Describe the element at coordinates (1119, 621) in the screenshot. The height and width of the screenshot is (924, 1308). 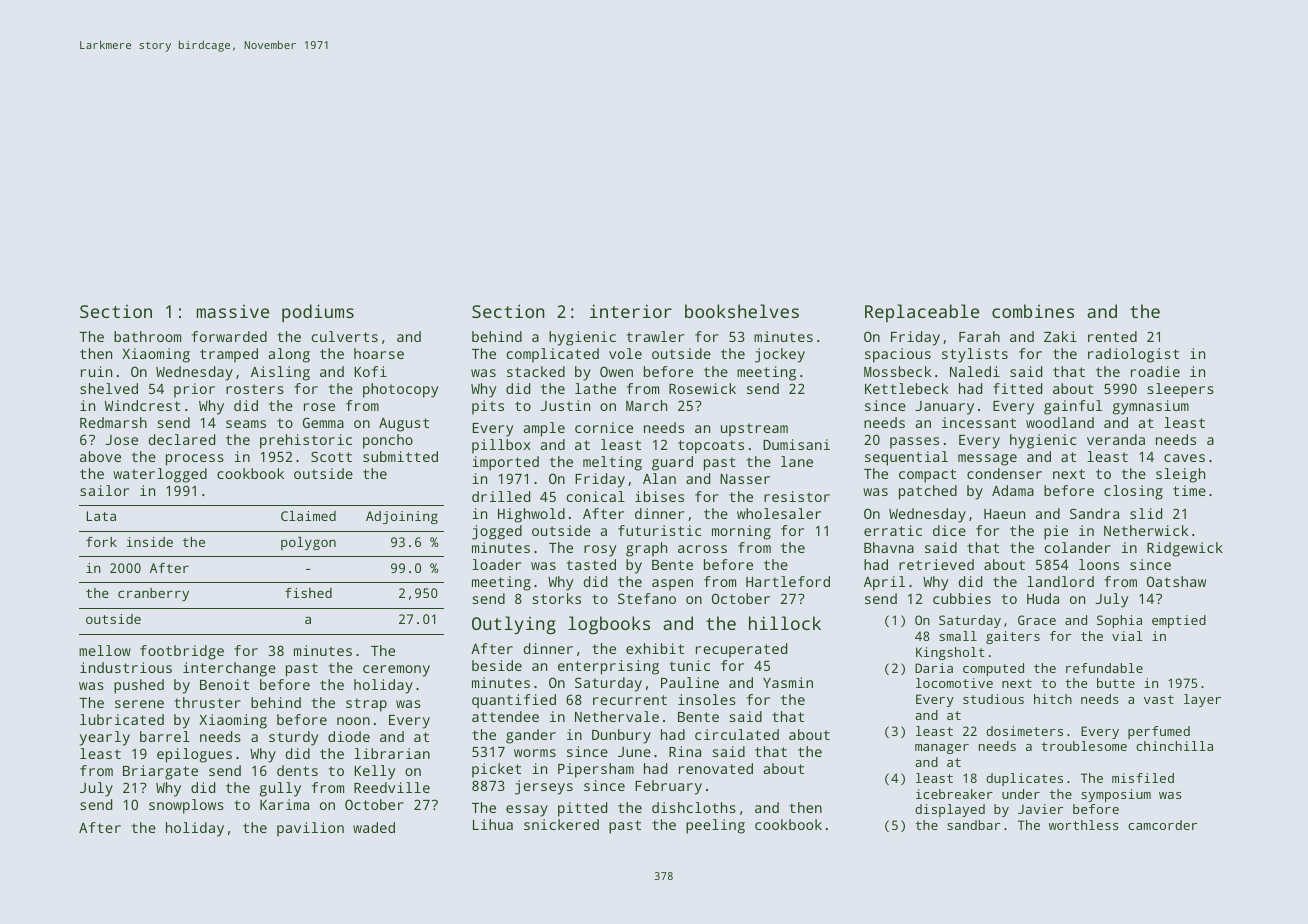
I see `Sophia` at that location.
